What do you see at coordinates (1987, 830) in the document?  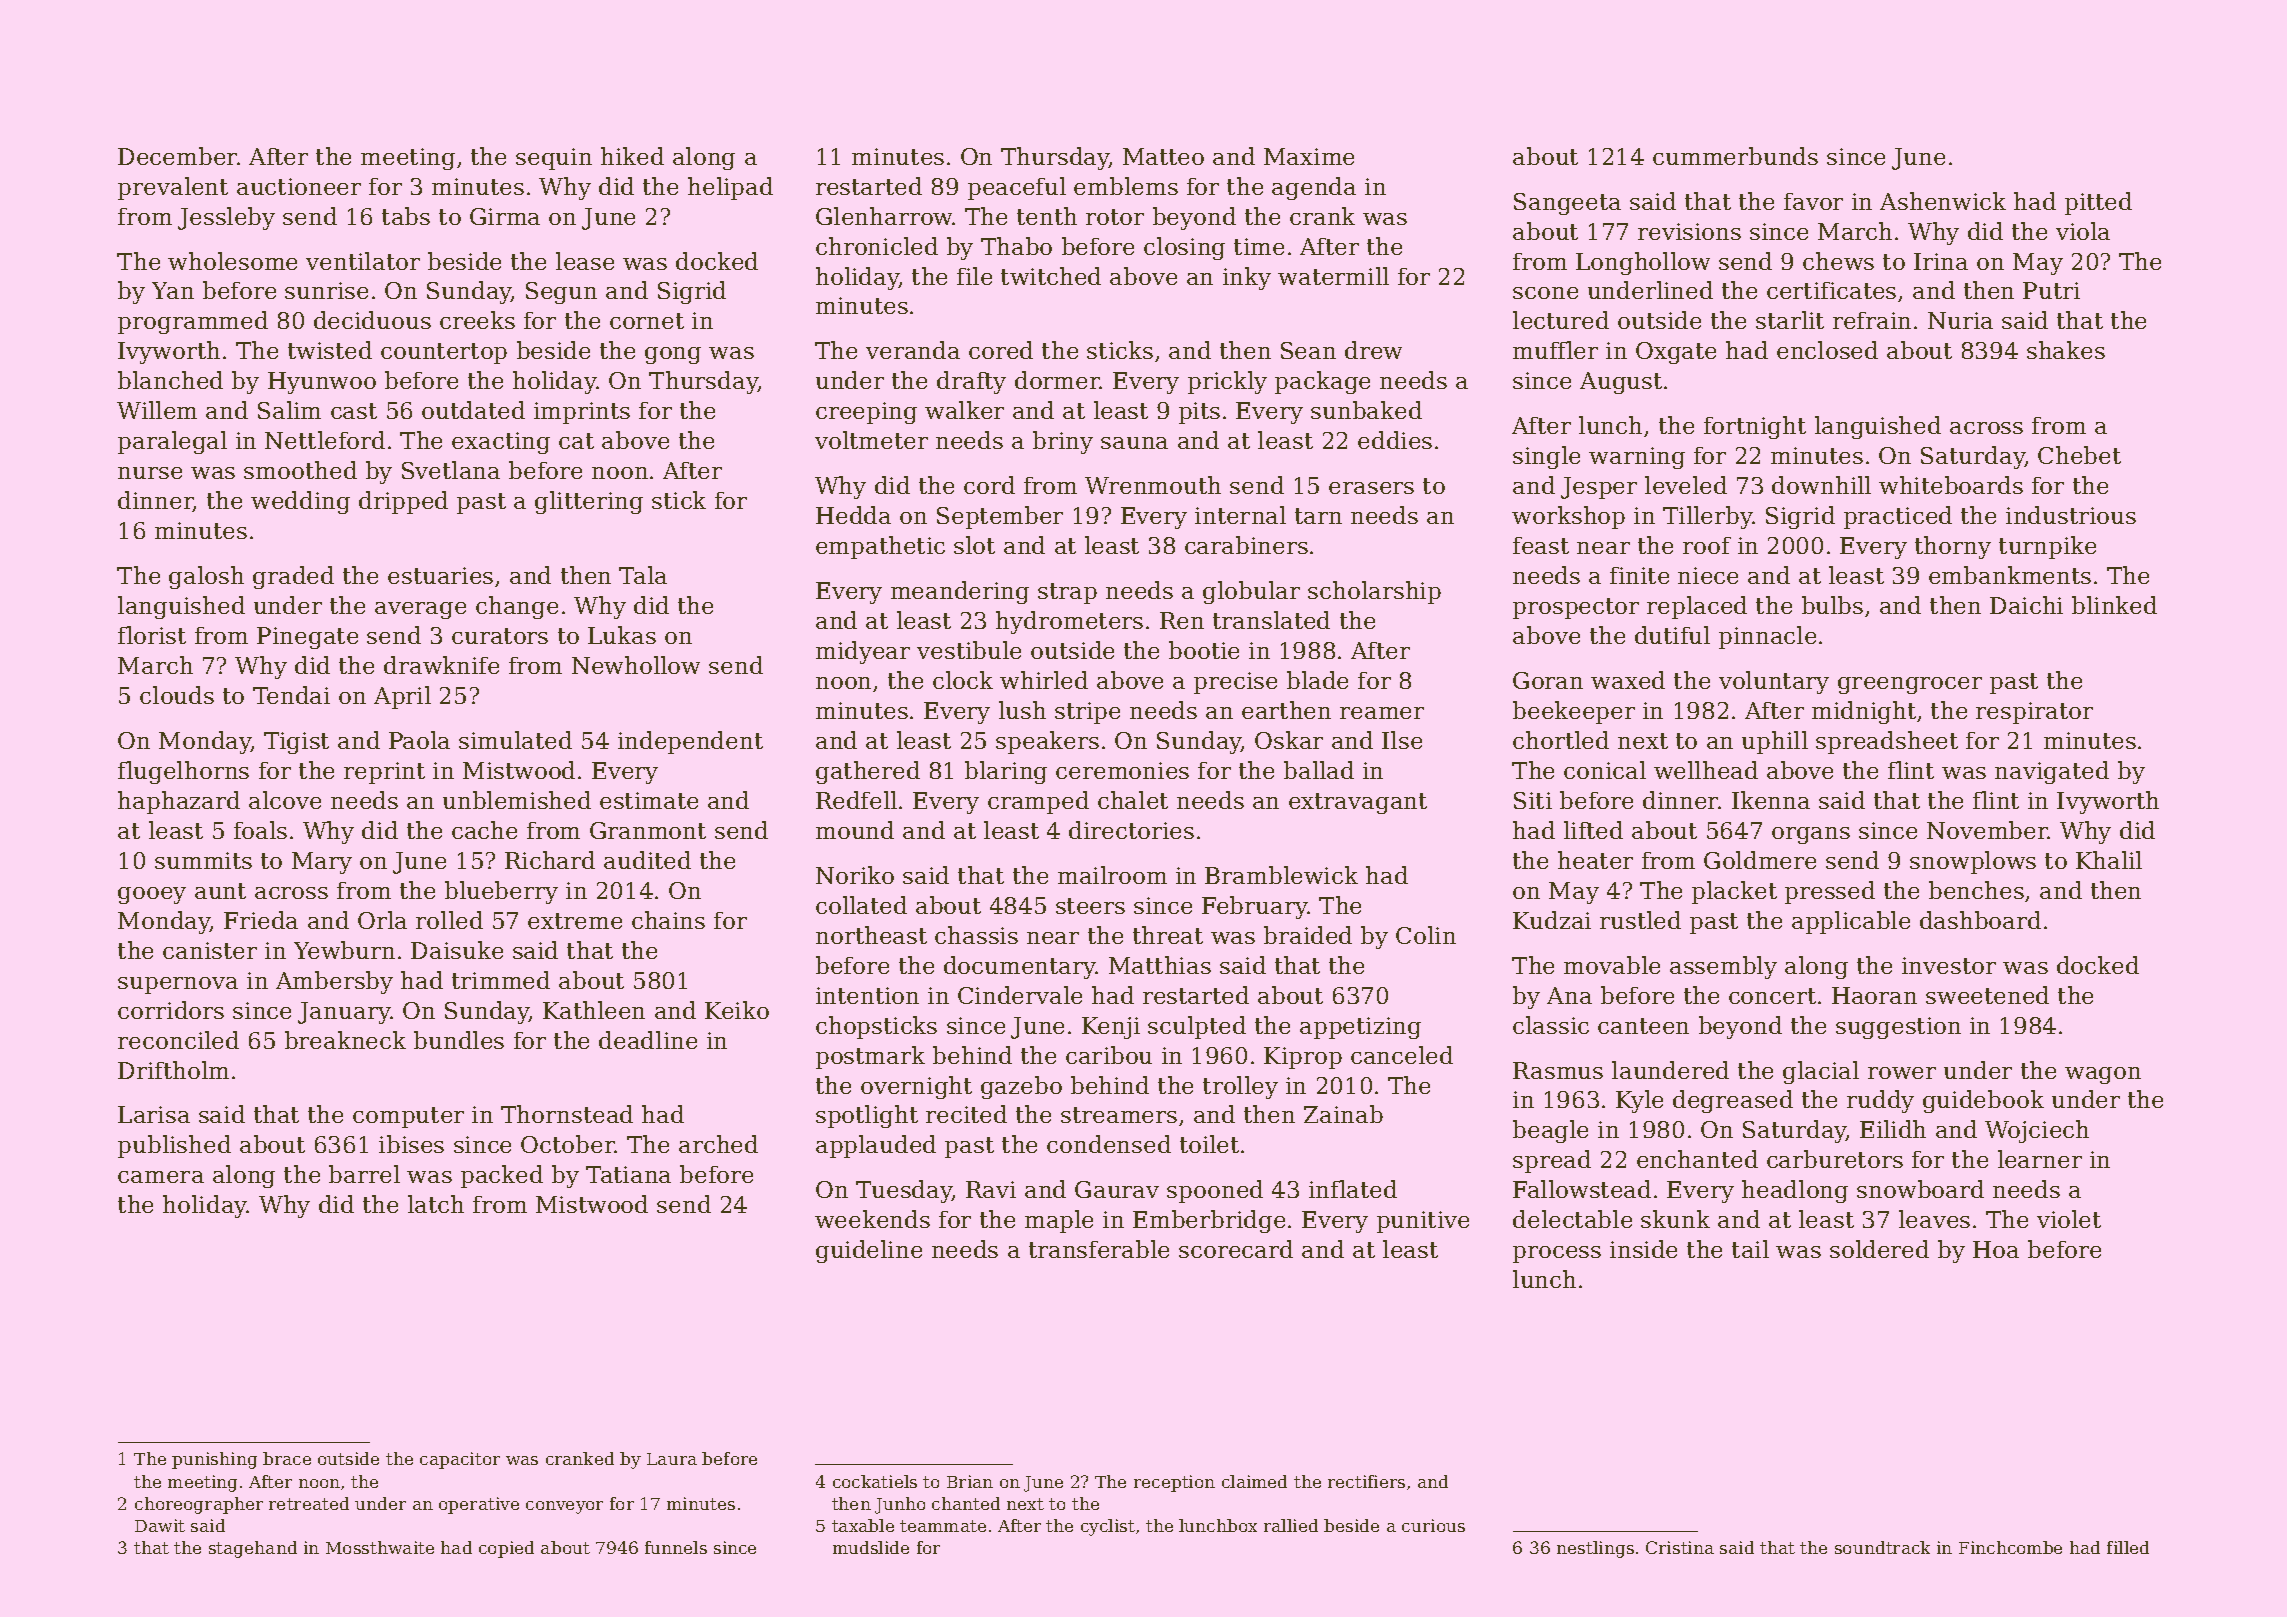 I see `November` at bounding box center [1987, 830].
